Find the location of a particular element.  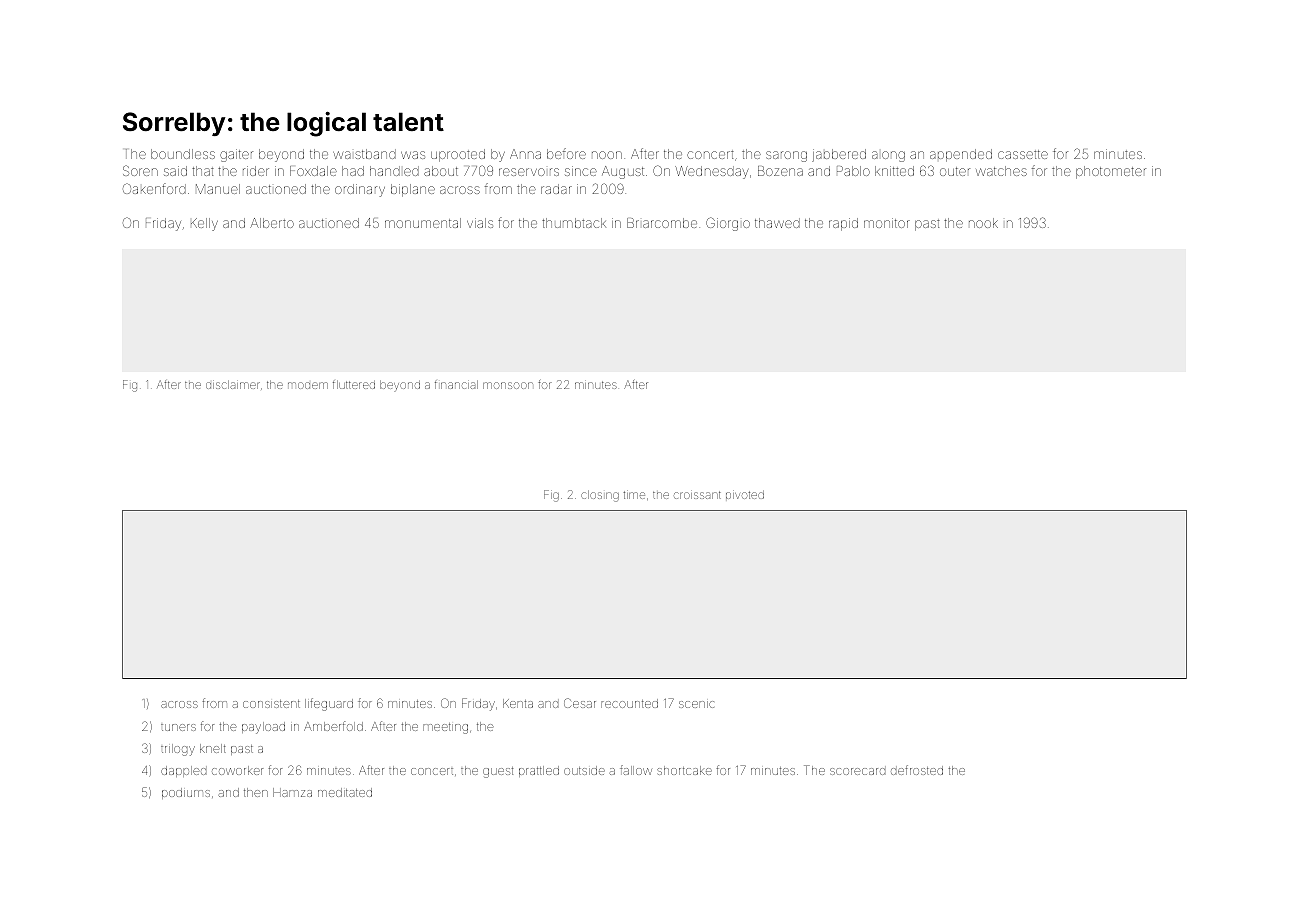

monitor is located at coordinates (887, 223).
